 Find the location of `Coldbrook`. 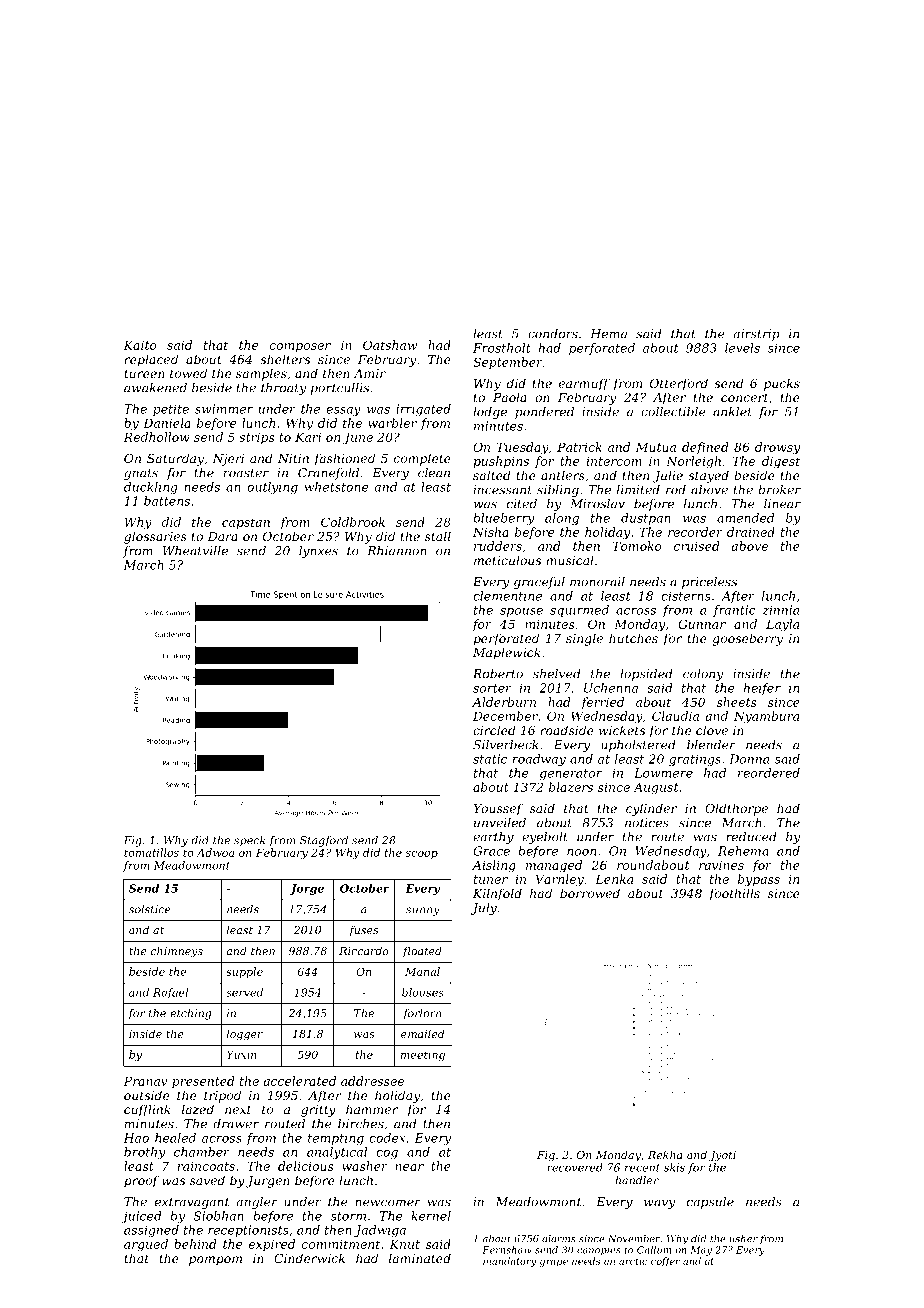

Coldbrook is located at coordinates (353, 522).
